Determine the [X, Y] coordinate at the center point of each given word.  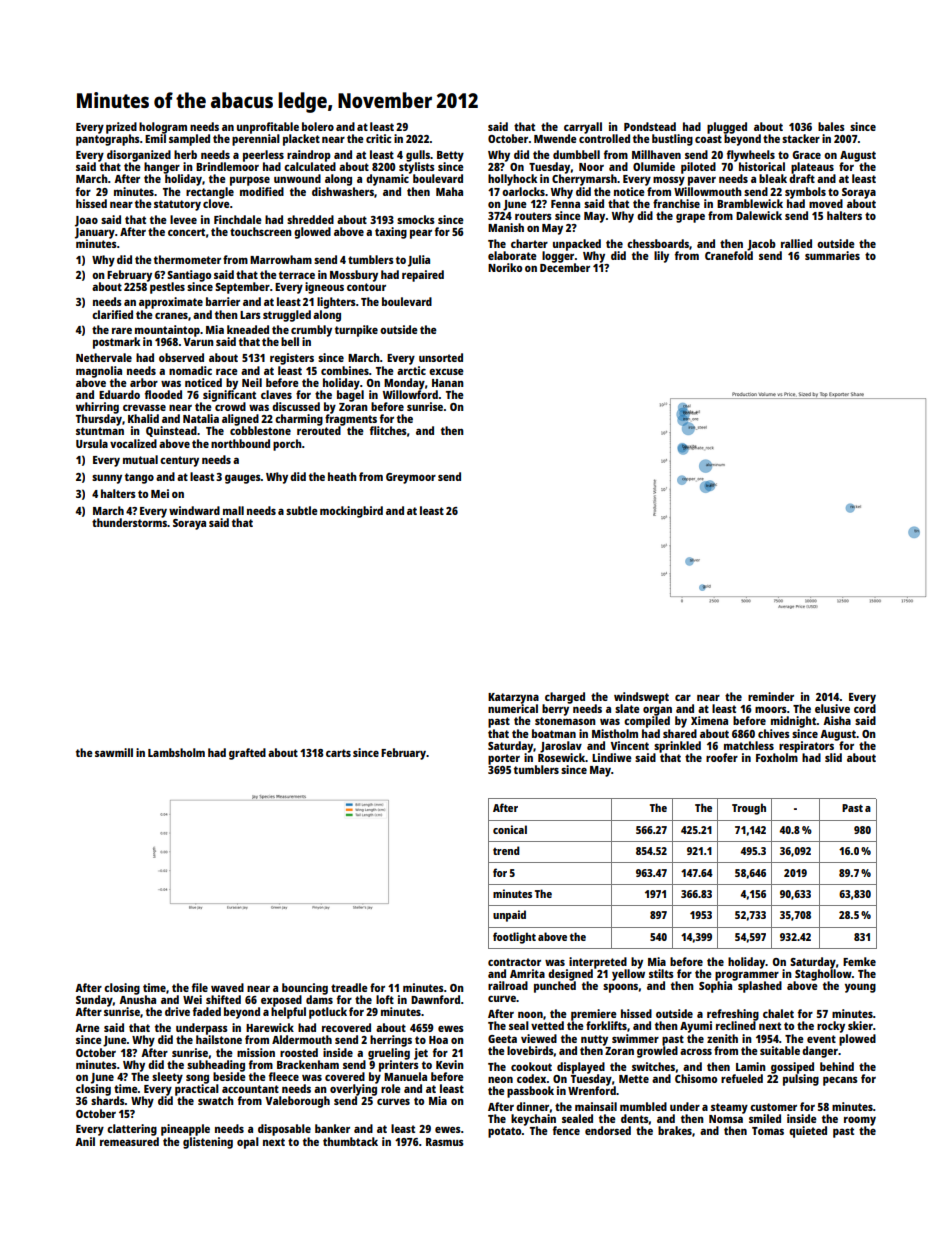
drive [177, 1011]
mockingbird [351, 512]
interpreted [598, 963]
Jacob [761, 245]
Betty [450, 156]
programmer [747, 976]
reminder [771, 696]
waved [227, 987]
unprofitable [268, 128]
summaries [832, 255]
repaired [423, 276]
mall [233, 510]
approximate [171, 303]
